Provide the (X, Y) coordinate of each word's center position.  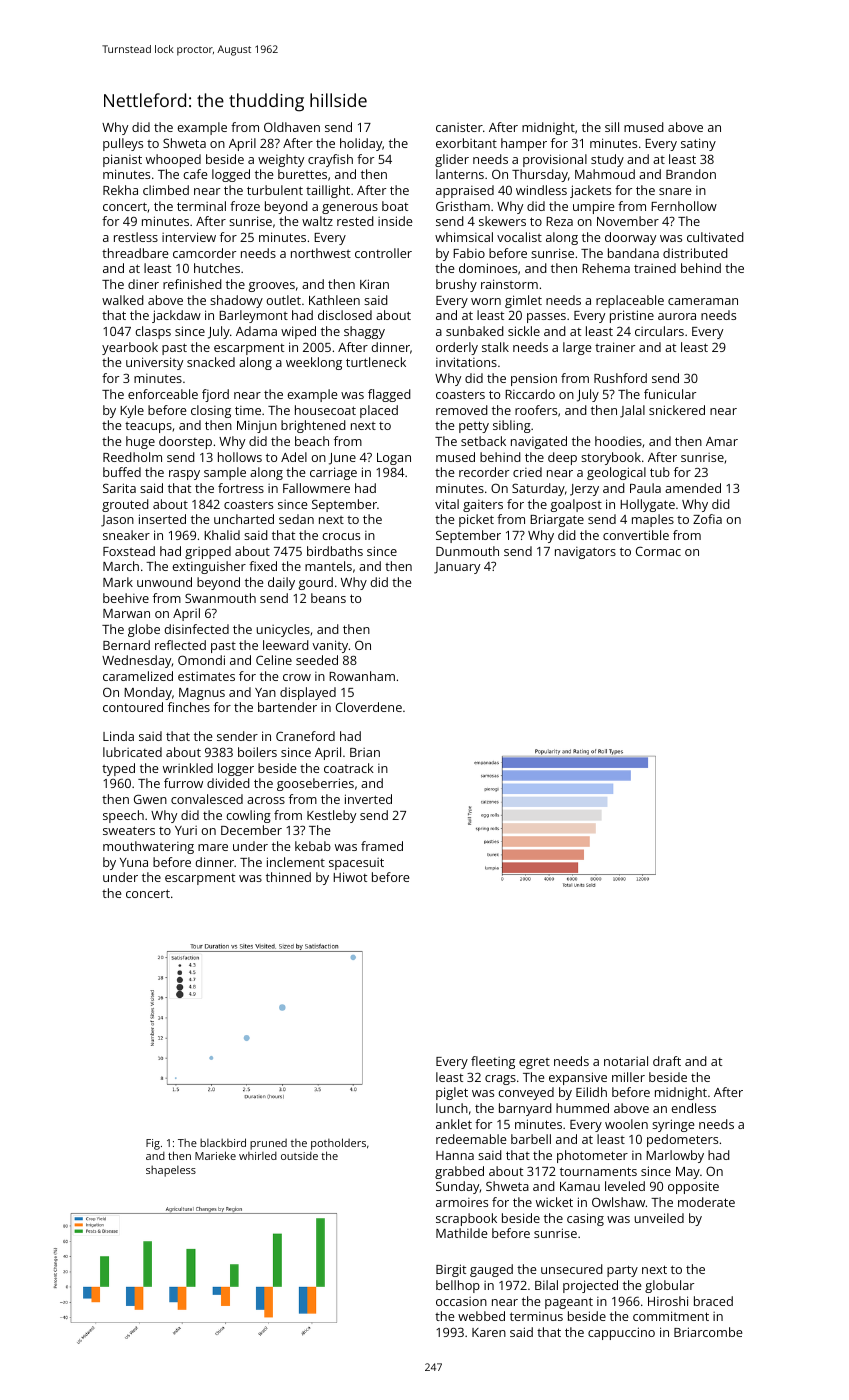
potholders (338, 1144)
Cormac (658, 551)
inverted (368, 799)
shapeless (171, 1171)
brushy (456, 285)
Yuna (134, 862)
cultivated (715, 237)
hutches (217, 268)
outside (299, 1156)
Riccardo (530, 394)
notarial (626, 1061)
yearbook (130, 348)
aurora (677, 316)
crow (297, 677)
